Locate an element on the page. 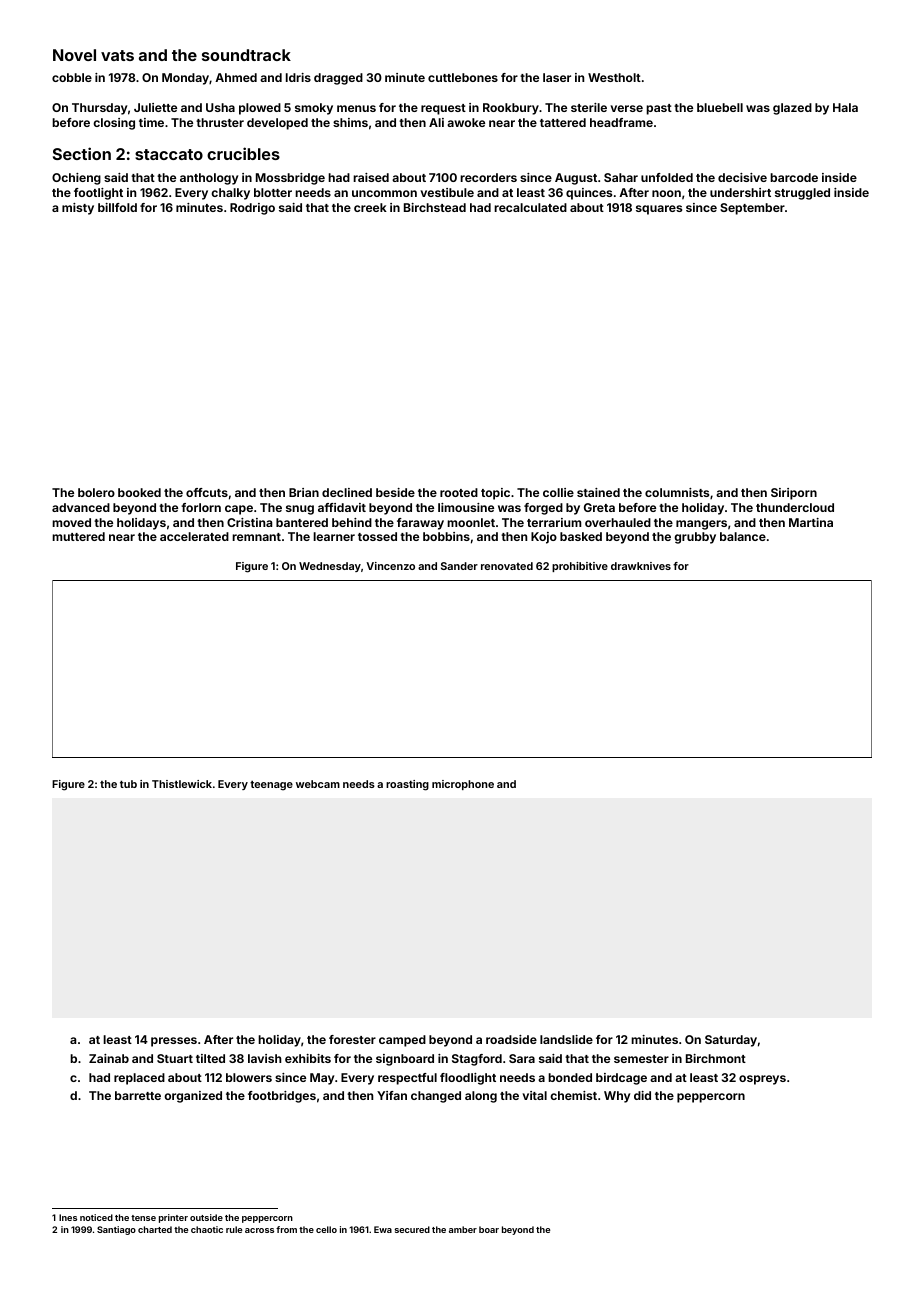 This page has width=924, height=1308. struggled is located at coordinates (802, 194).
